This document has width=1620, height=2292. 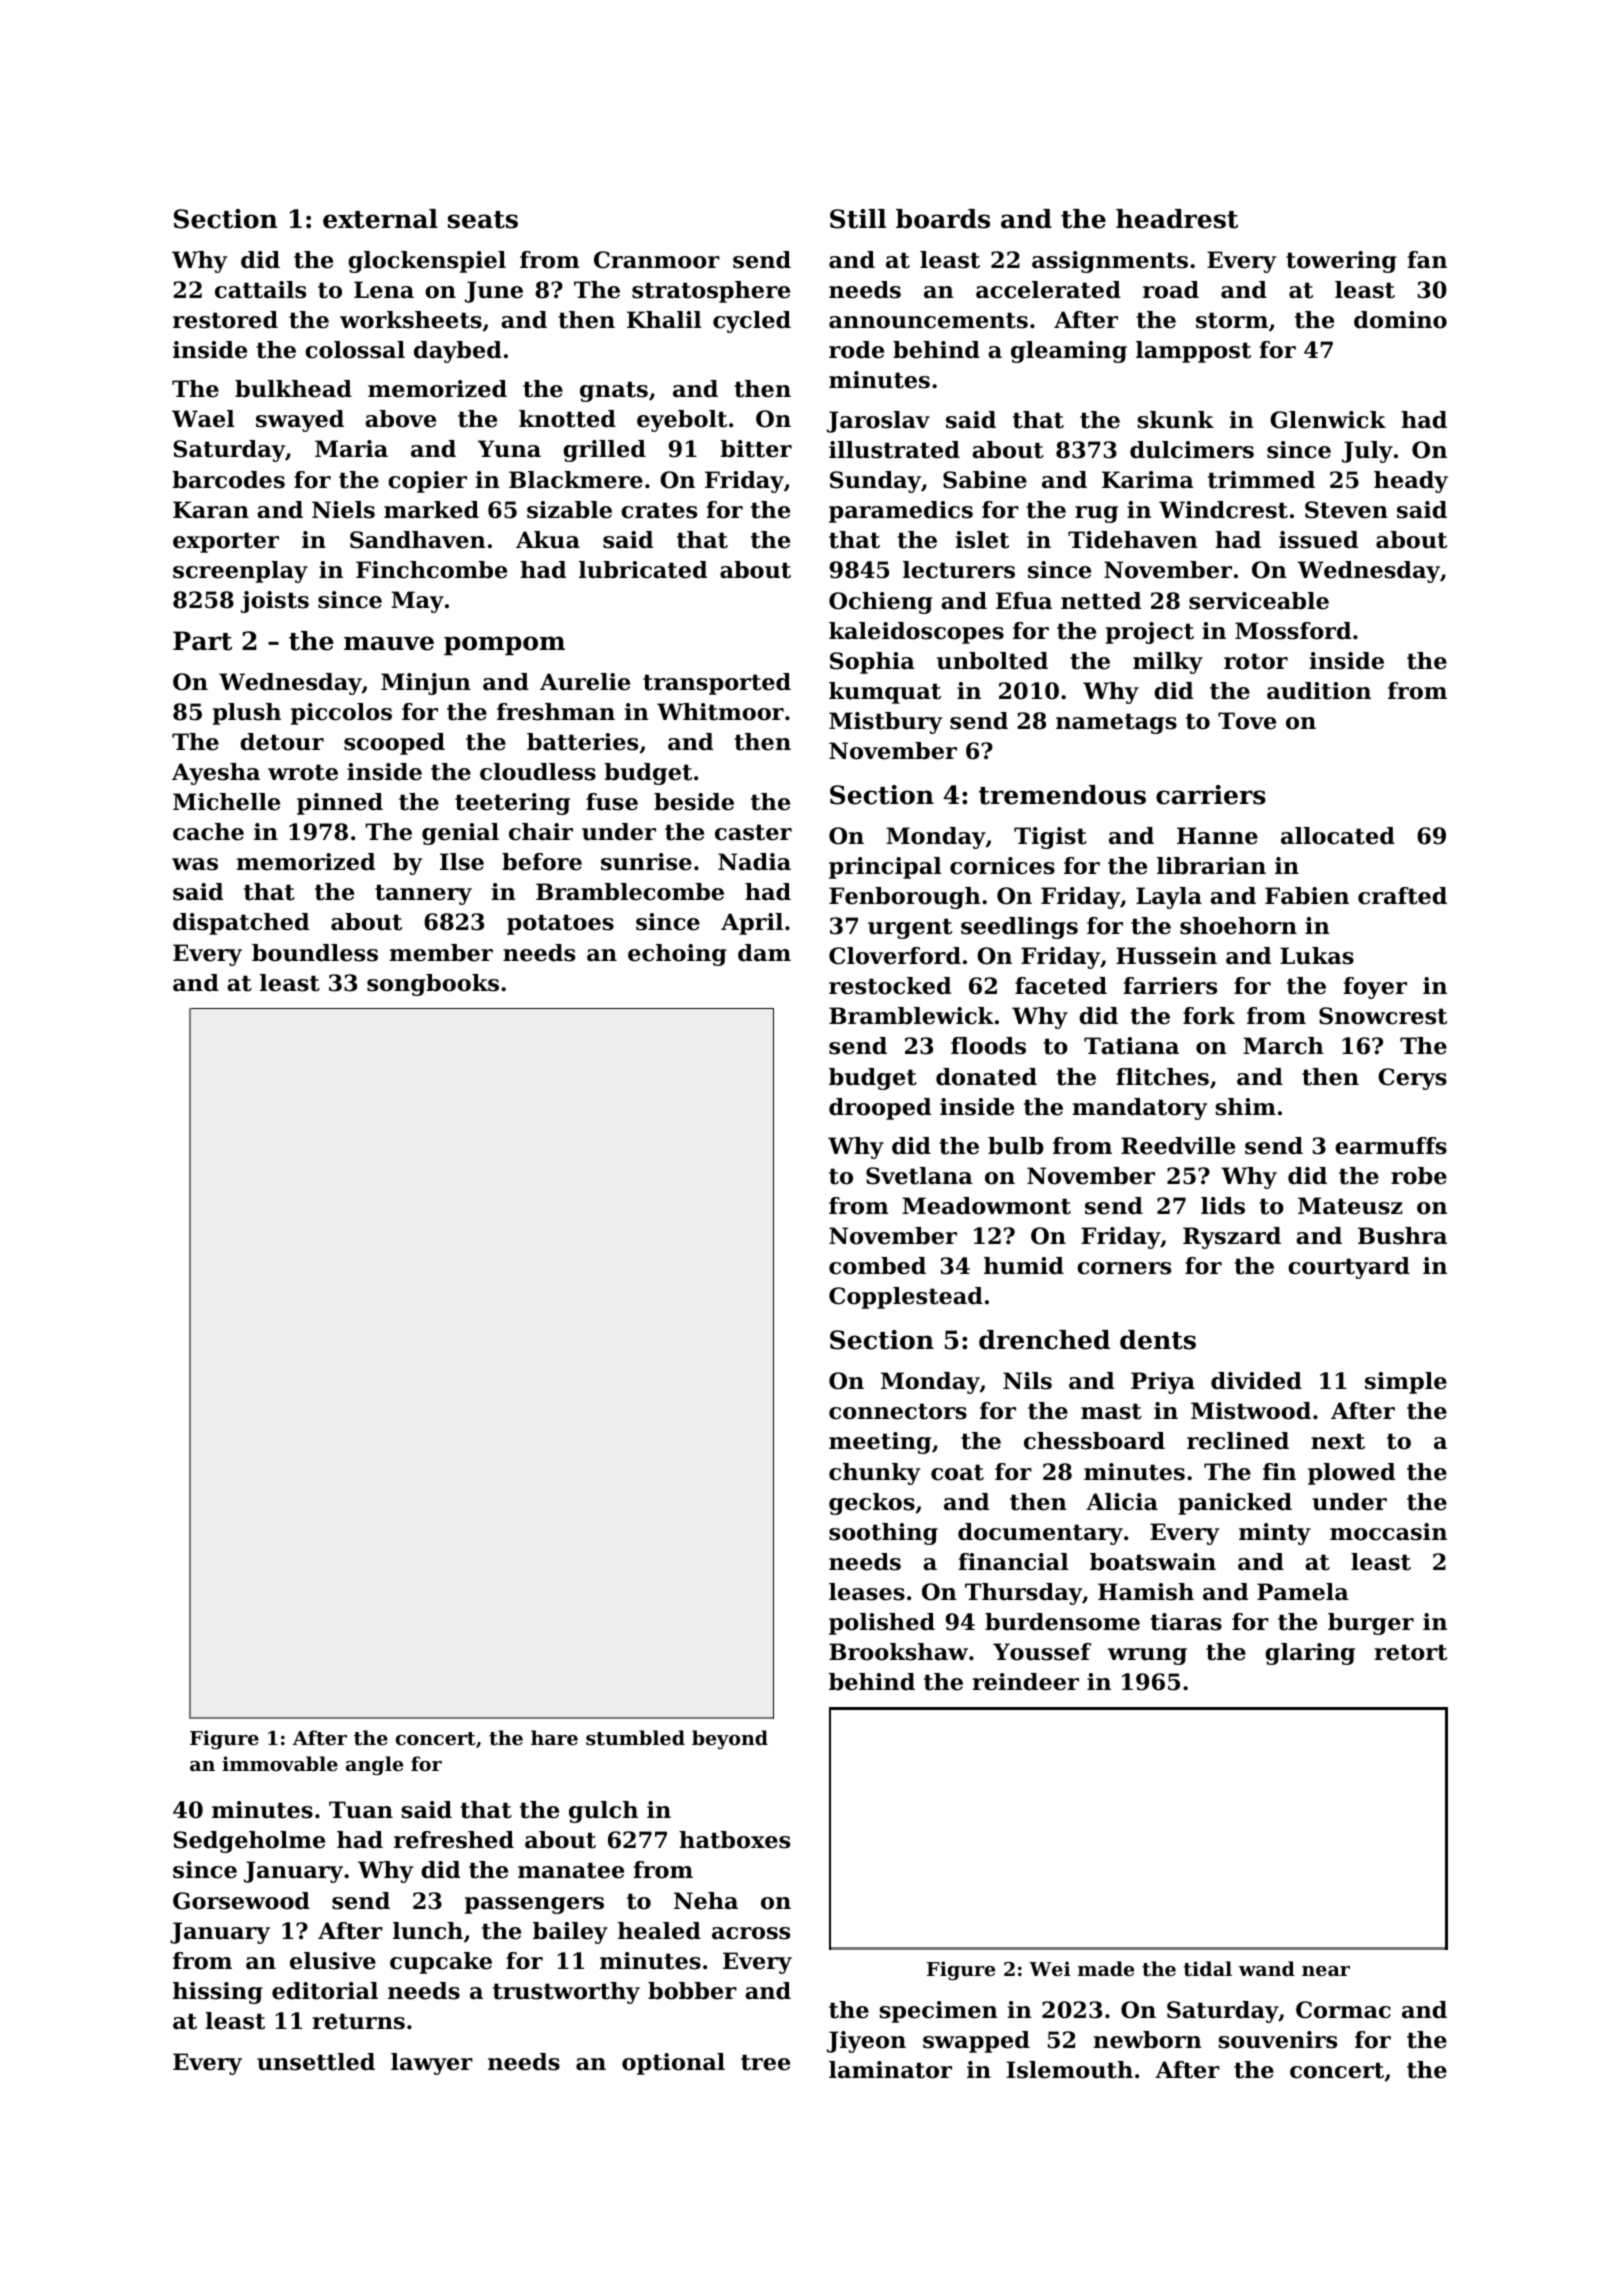 I want to click on immovable, so click(x=280, y=1763).
